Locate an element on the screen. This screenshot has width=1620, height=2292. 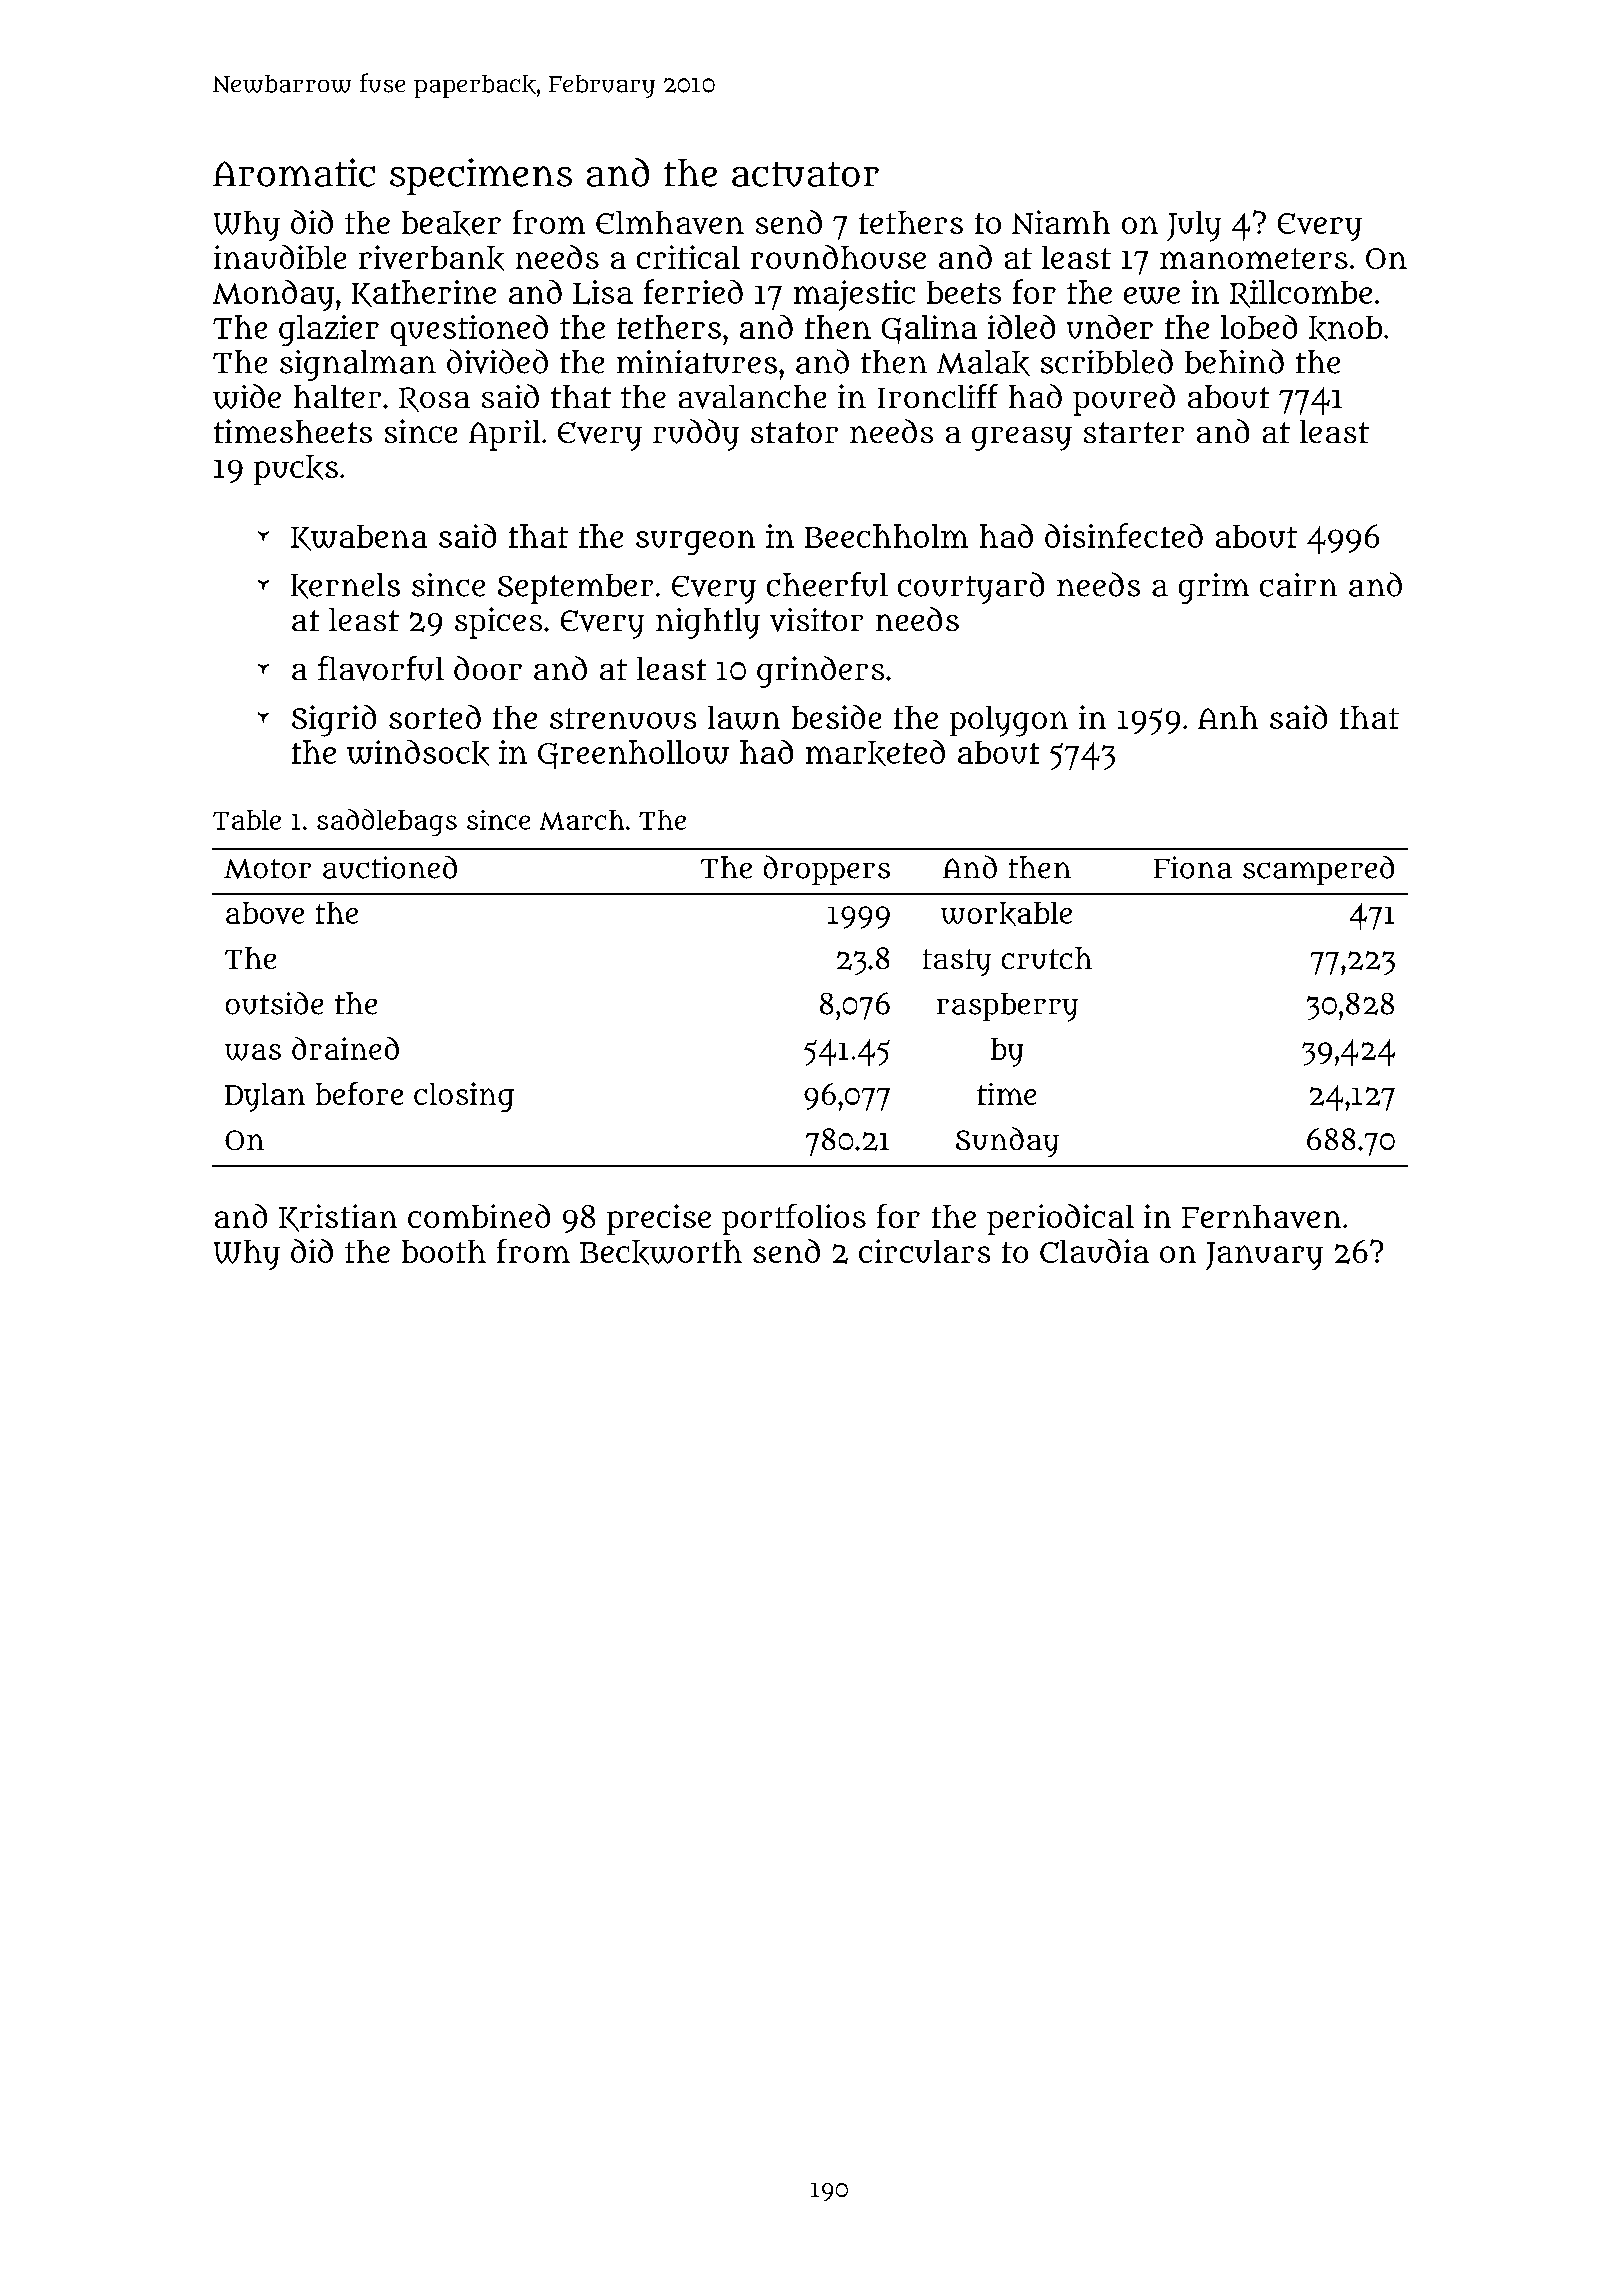
wide is located at coordinates (247, 396).
